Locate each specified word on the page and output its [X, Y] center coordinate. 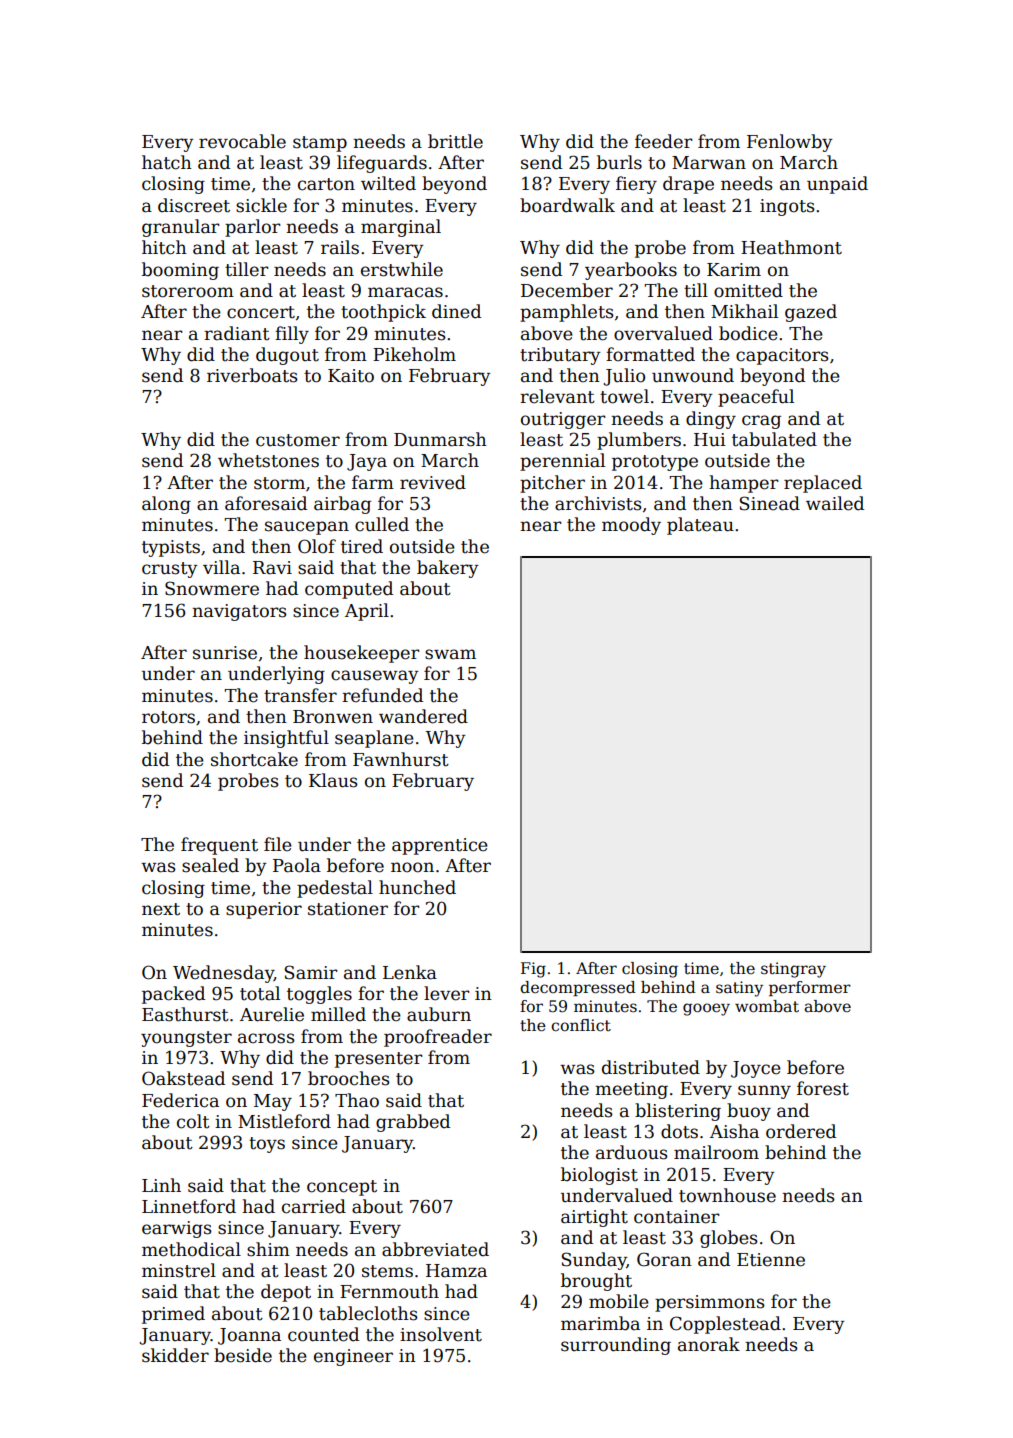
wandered [423, 716]
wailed [835, 503]
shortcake [254, 759]
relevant [557, 396]
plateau [700, 526]
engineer [353, 1357]
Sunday [594, 1261]
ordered [801, 1131]
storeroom [188, 291]
